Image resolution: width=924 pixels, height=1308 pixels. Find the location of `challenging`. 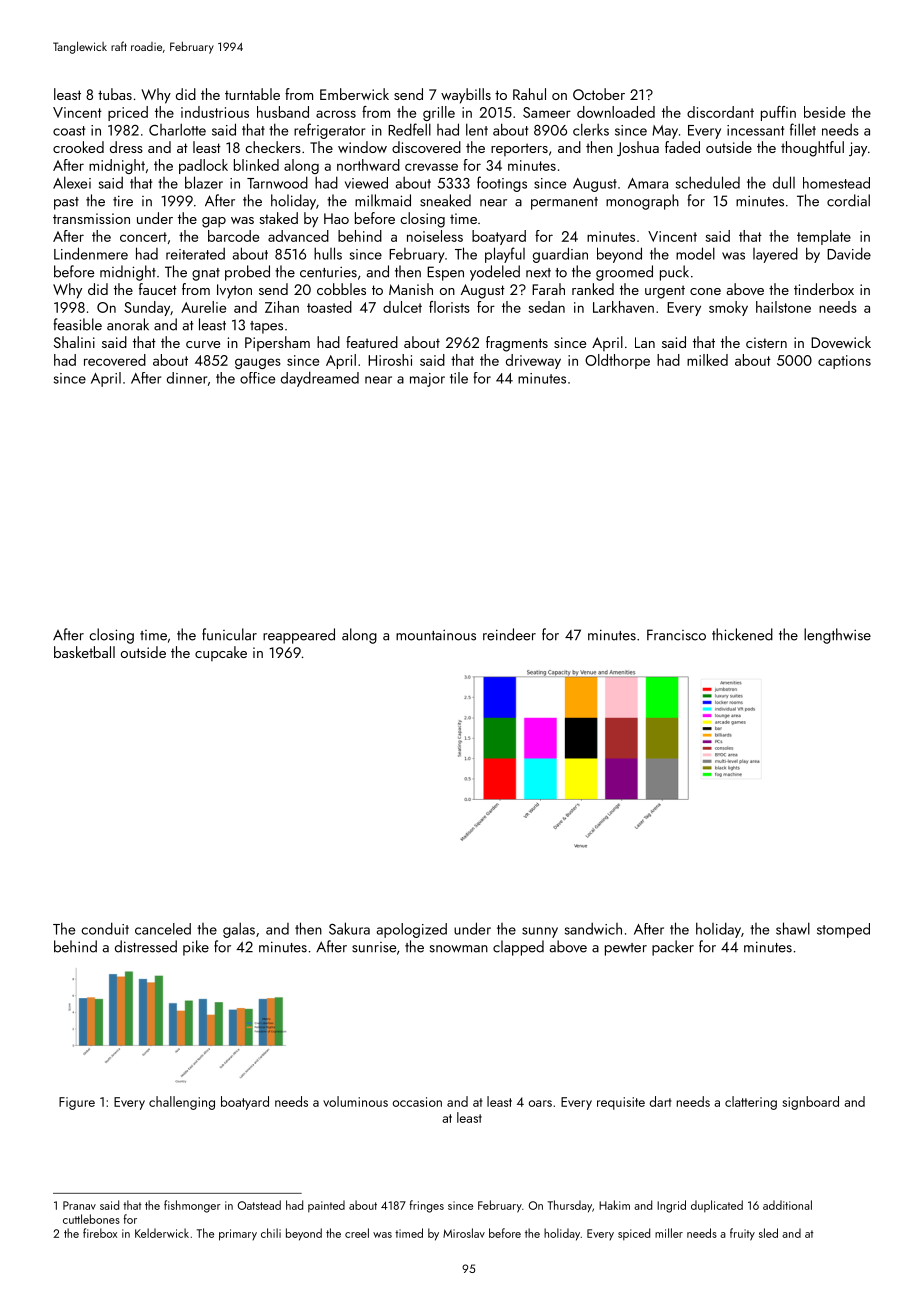

challenging is located at coordinates (182, 1103).
